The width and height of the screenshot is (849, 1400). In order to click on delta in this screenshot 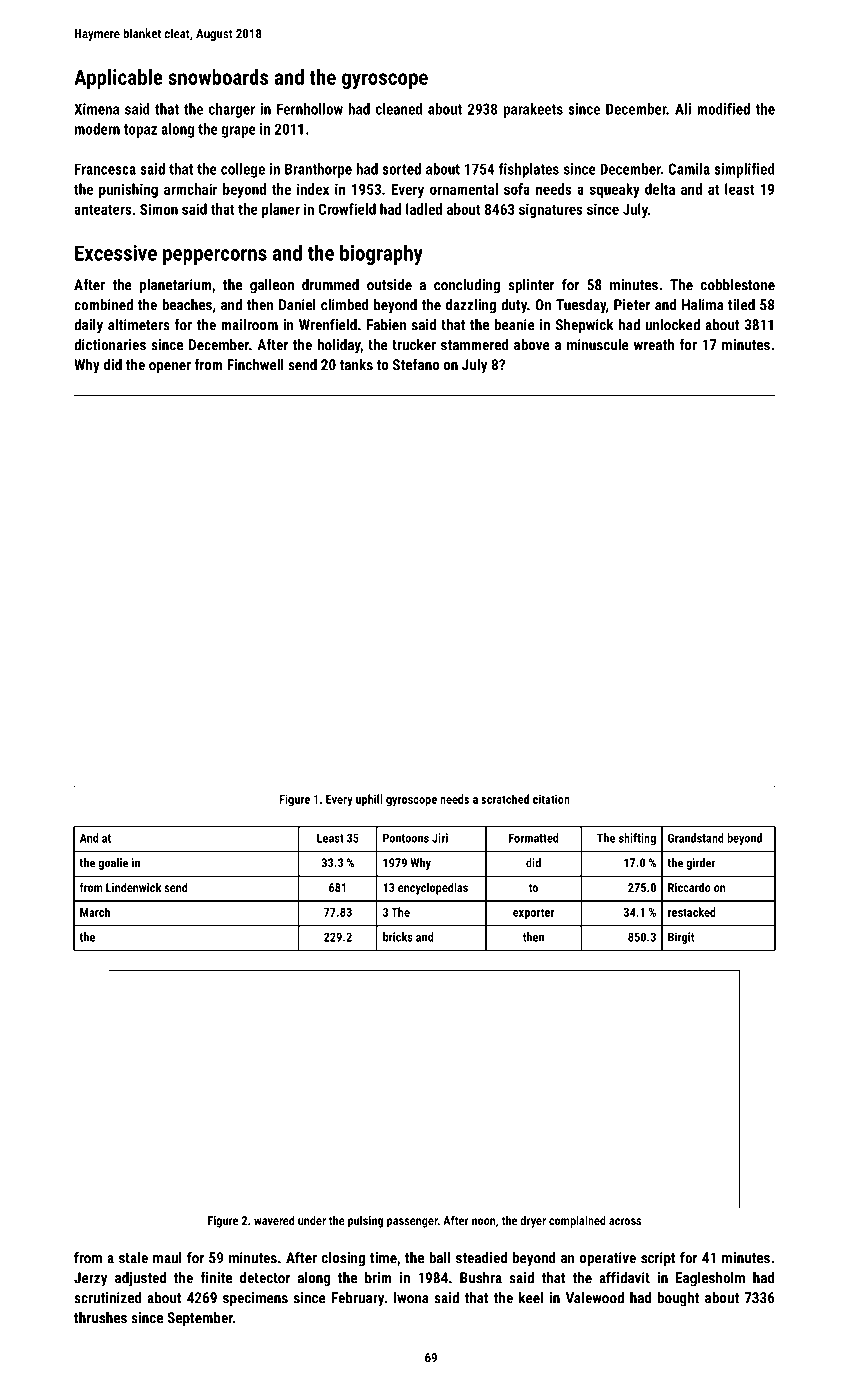, I will do `click(660, 189)`.
